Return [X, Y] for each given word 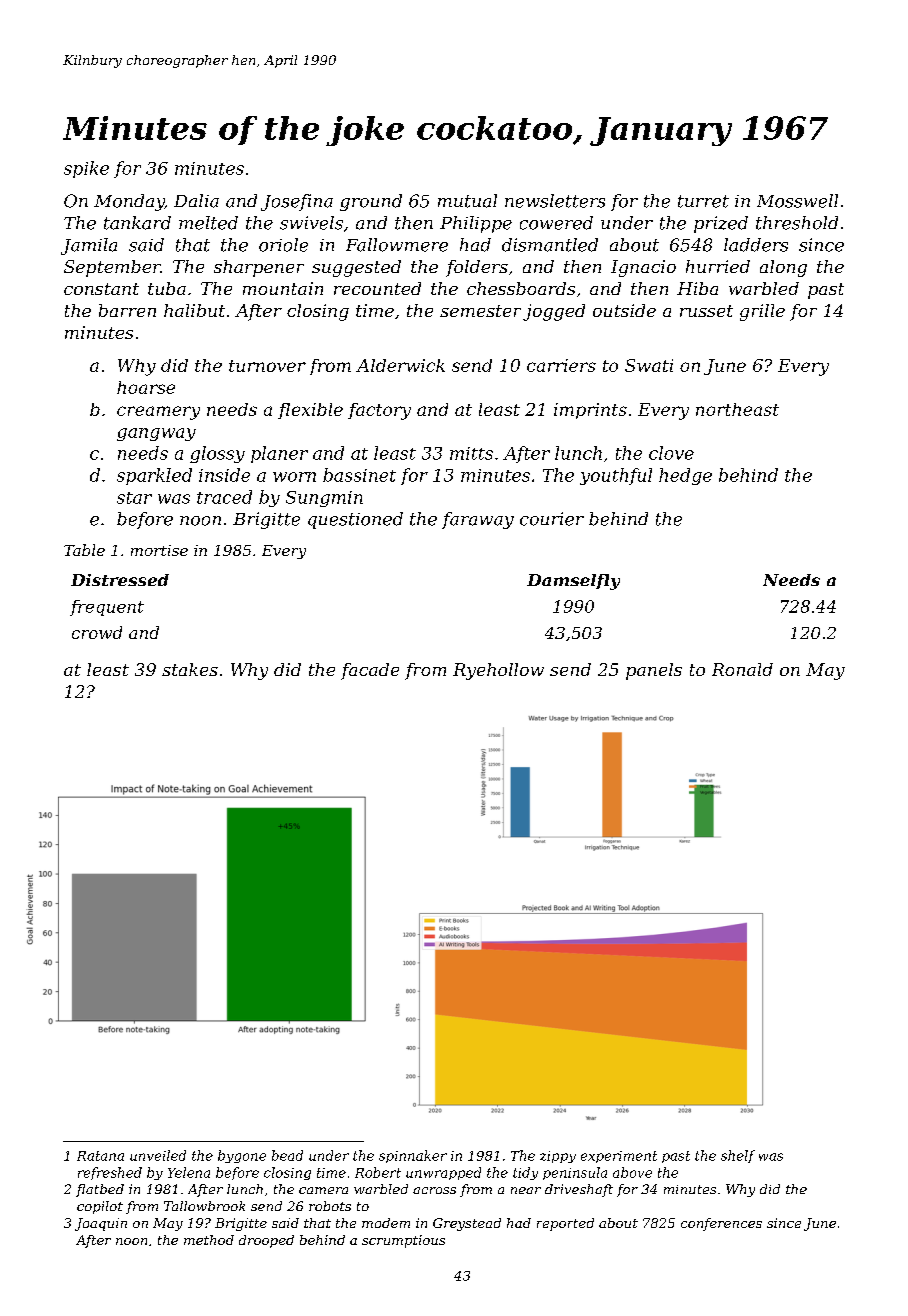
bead [287, 1155]
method [209, 1240]
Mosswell [797, 201]
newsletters [555, 201]
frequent [107, 608]
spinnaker [413, 1156]
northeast [737, 409]
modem [386, 1223]
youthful [616, 476]
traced [224, 497]
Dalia [196, 201]
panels [654, 671]
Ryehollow [498, 671]
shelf [738, 1156]
